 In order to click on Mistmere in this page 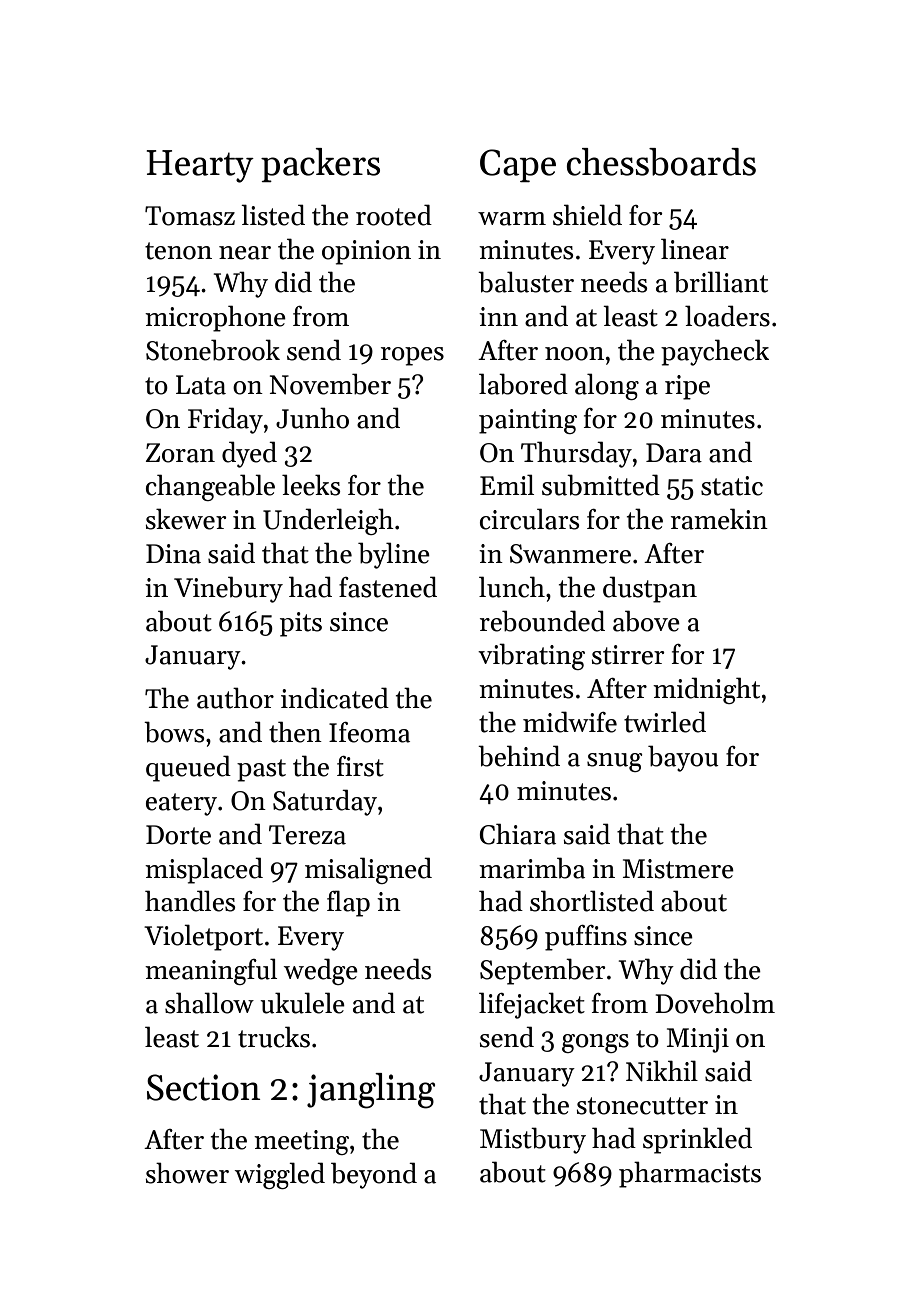, I will do `click(678, 869)`.
